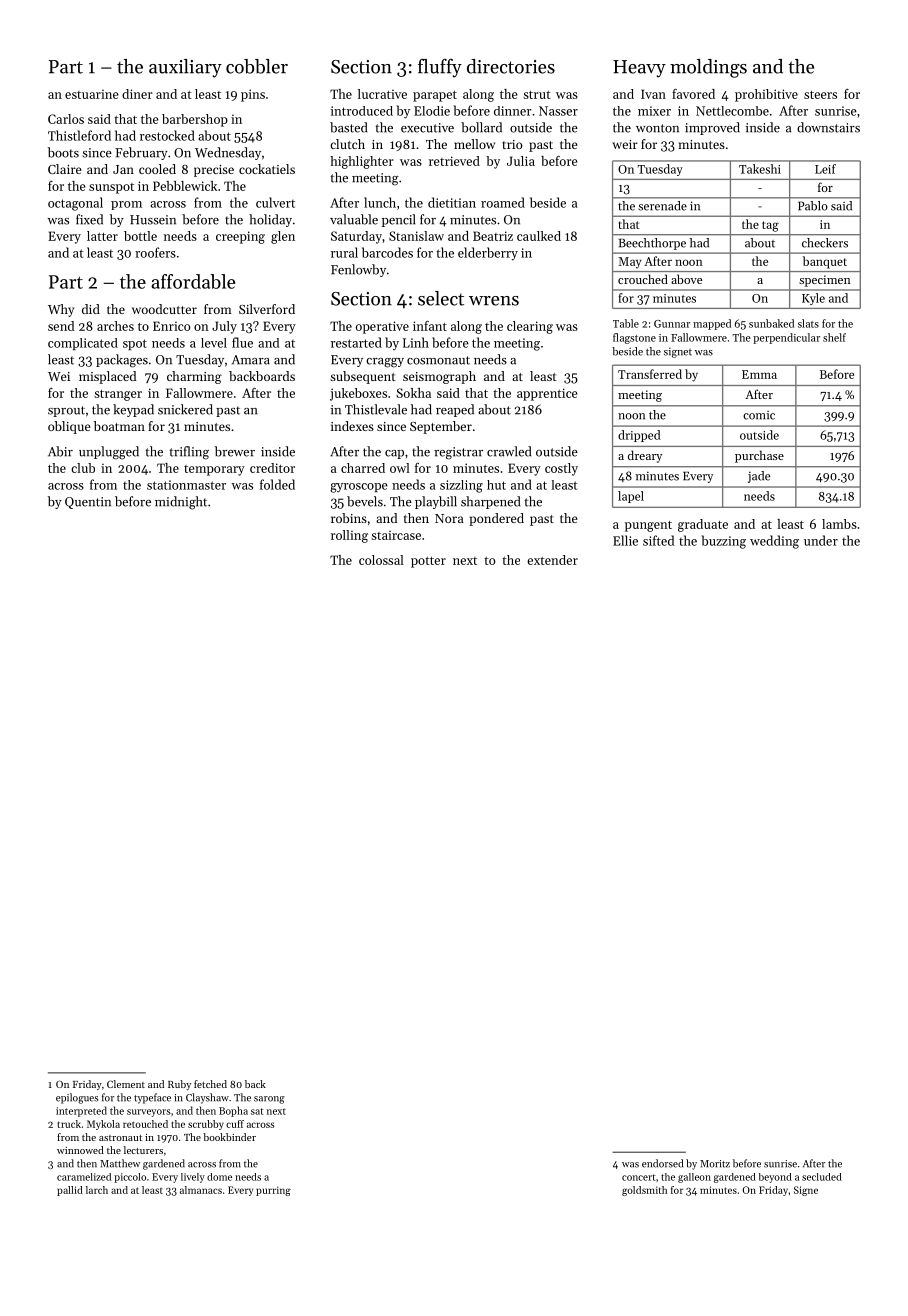 The height and width of the page is (1316, 908). Describe the element at coordinates (181, 503) in the page. I see `midnight` at that location.
